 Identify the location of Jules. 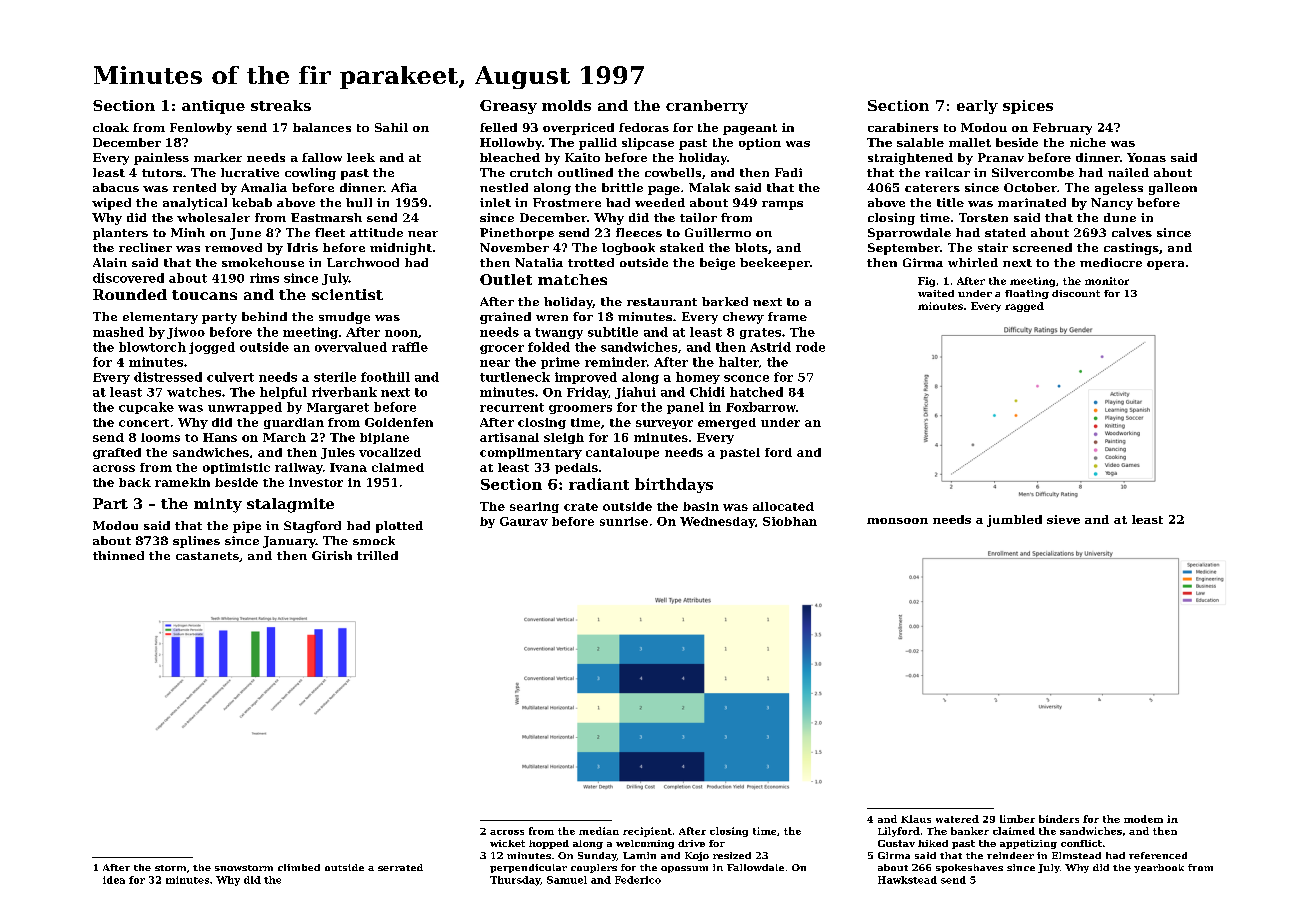
(338, 453).
